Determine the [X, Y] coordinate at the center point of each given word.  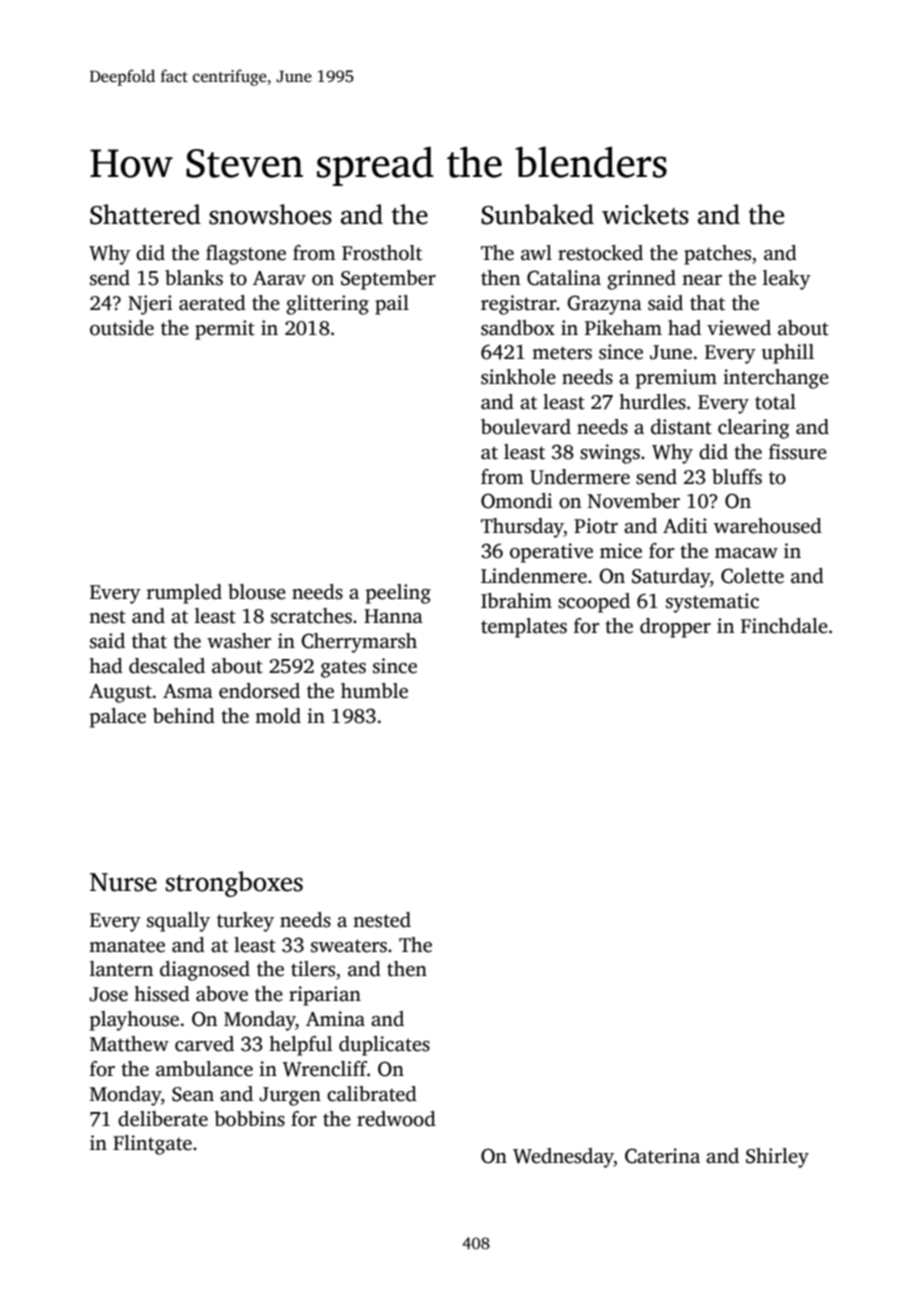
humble [374, 691]
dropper [675, 628]
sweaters [349, 946]
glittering [327, 305]
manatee [127, 946]
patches [717, 255]
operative [551, 553]
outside [122, 328]
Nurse [123, 882]
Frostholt [382, 253]
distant [681, 427]
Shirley [777, 1158]
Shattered [145, 214]
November [634, 501]
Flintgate [152, 1145]
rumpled [184, 594]
